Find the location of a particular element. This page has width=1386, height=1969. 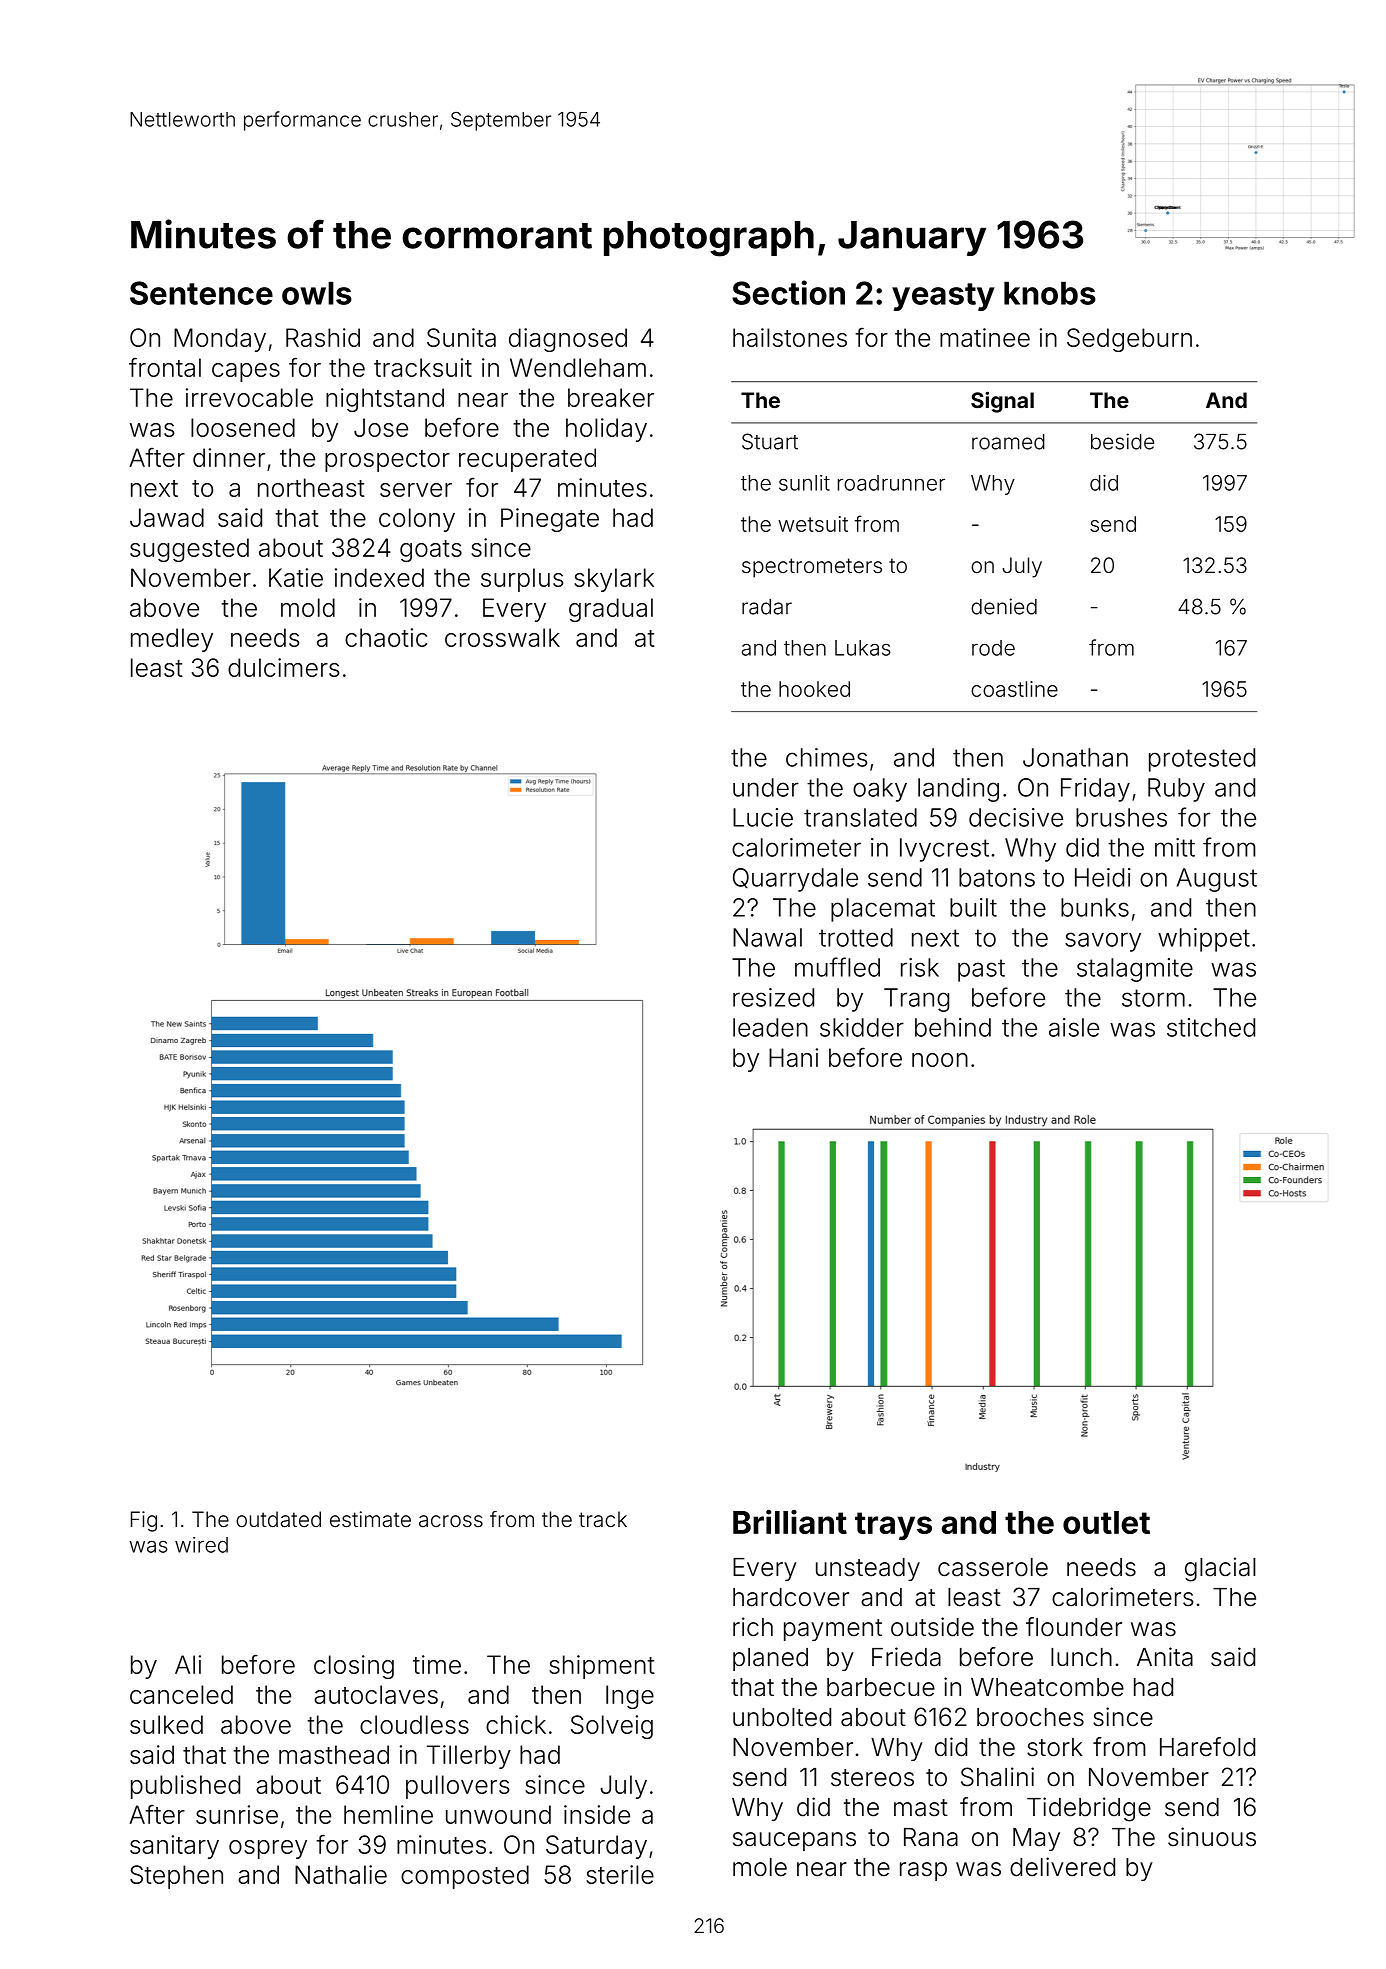

server is located at coordinates (416, 490).
